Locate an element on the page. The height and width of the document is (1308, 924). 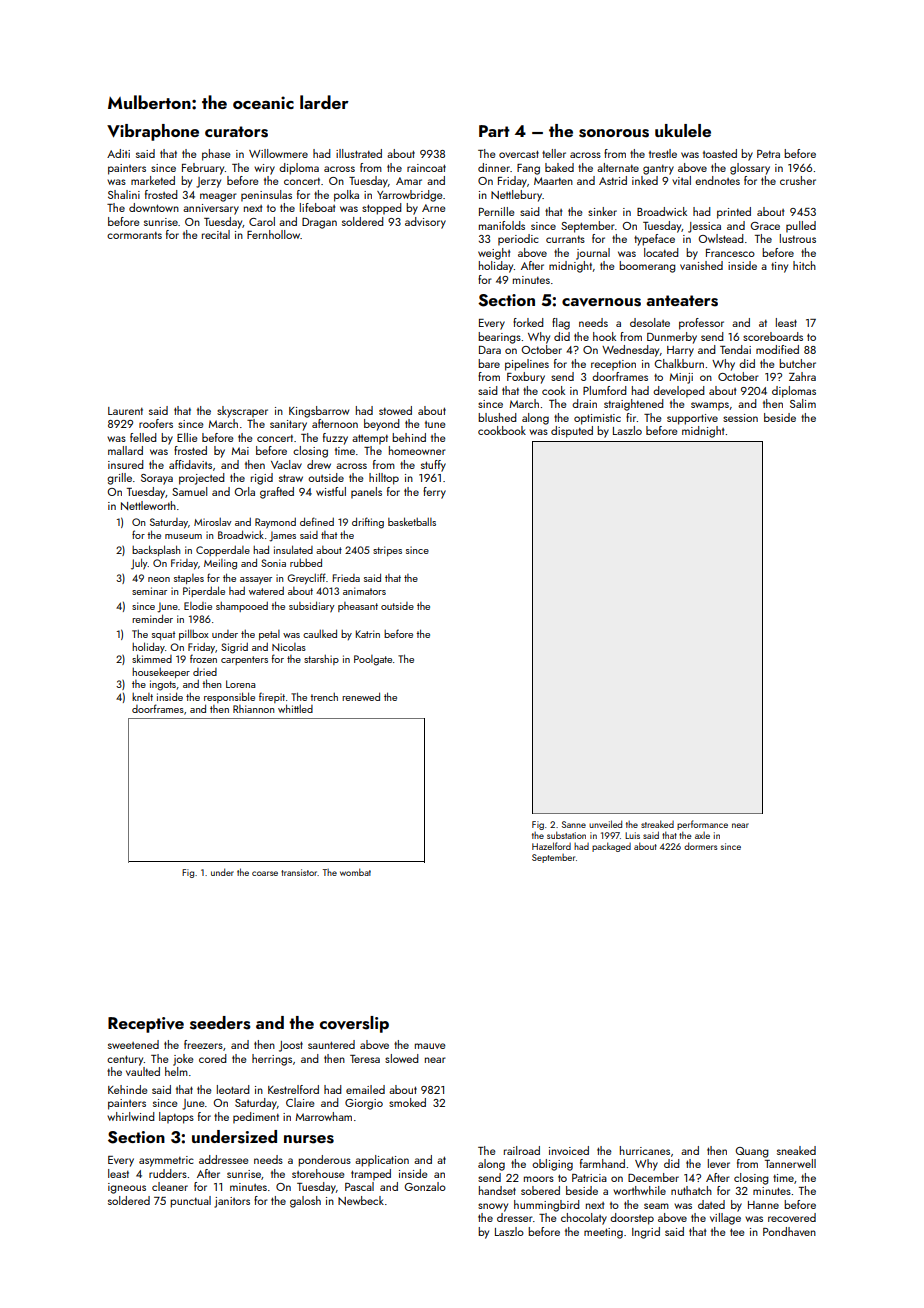
ferry is located at coordinates (434, 493).
